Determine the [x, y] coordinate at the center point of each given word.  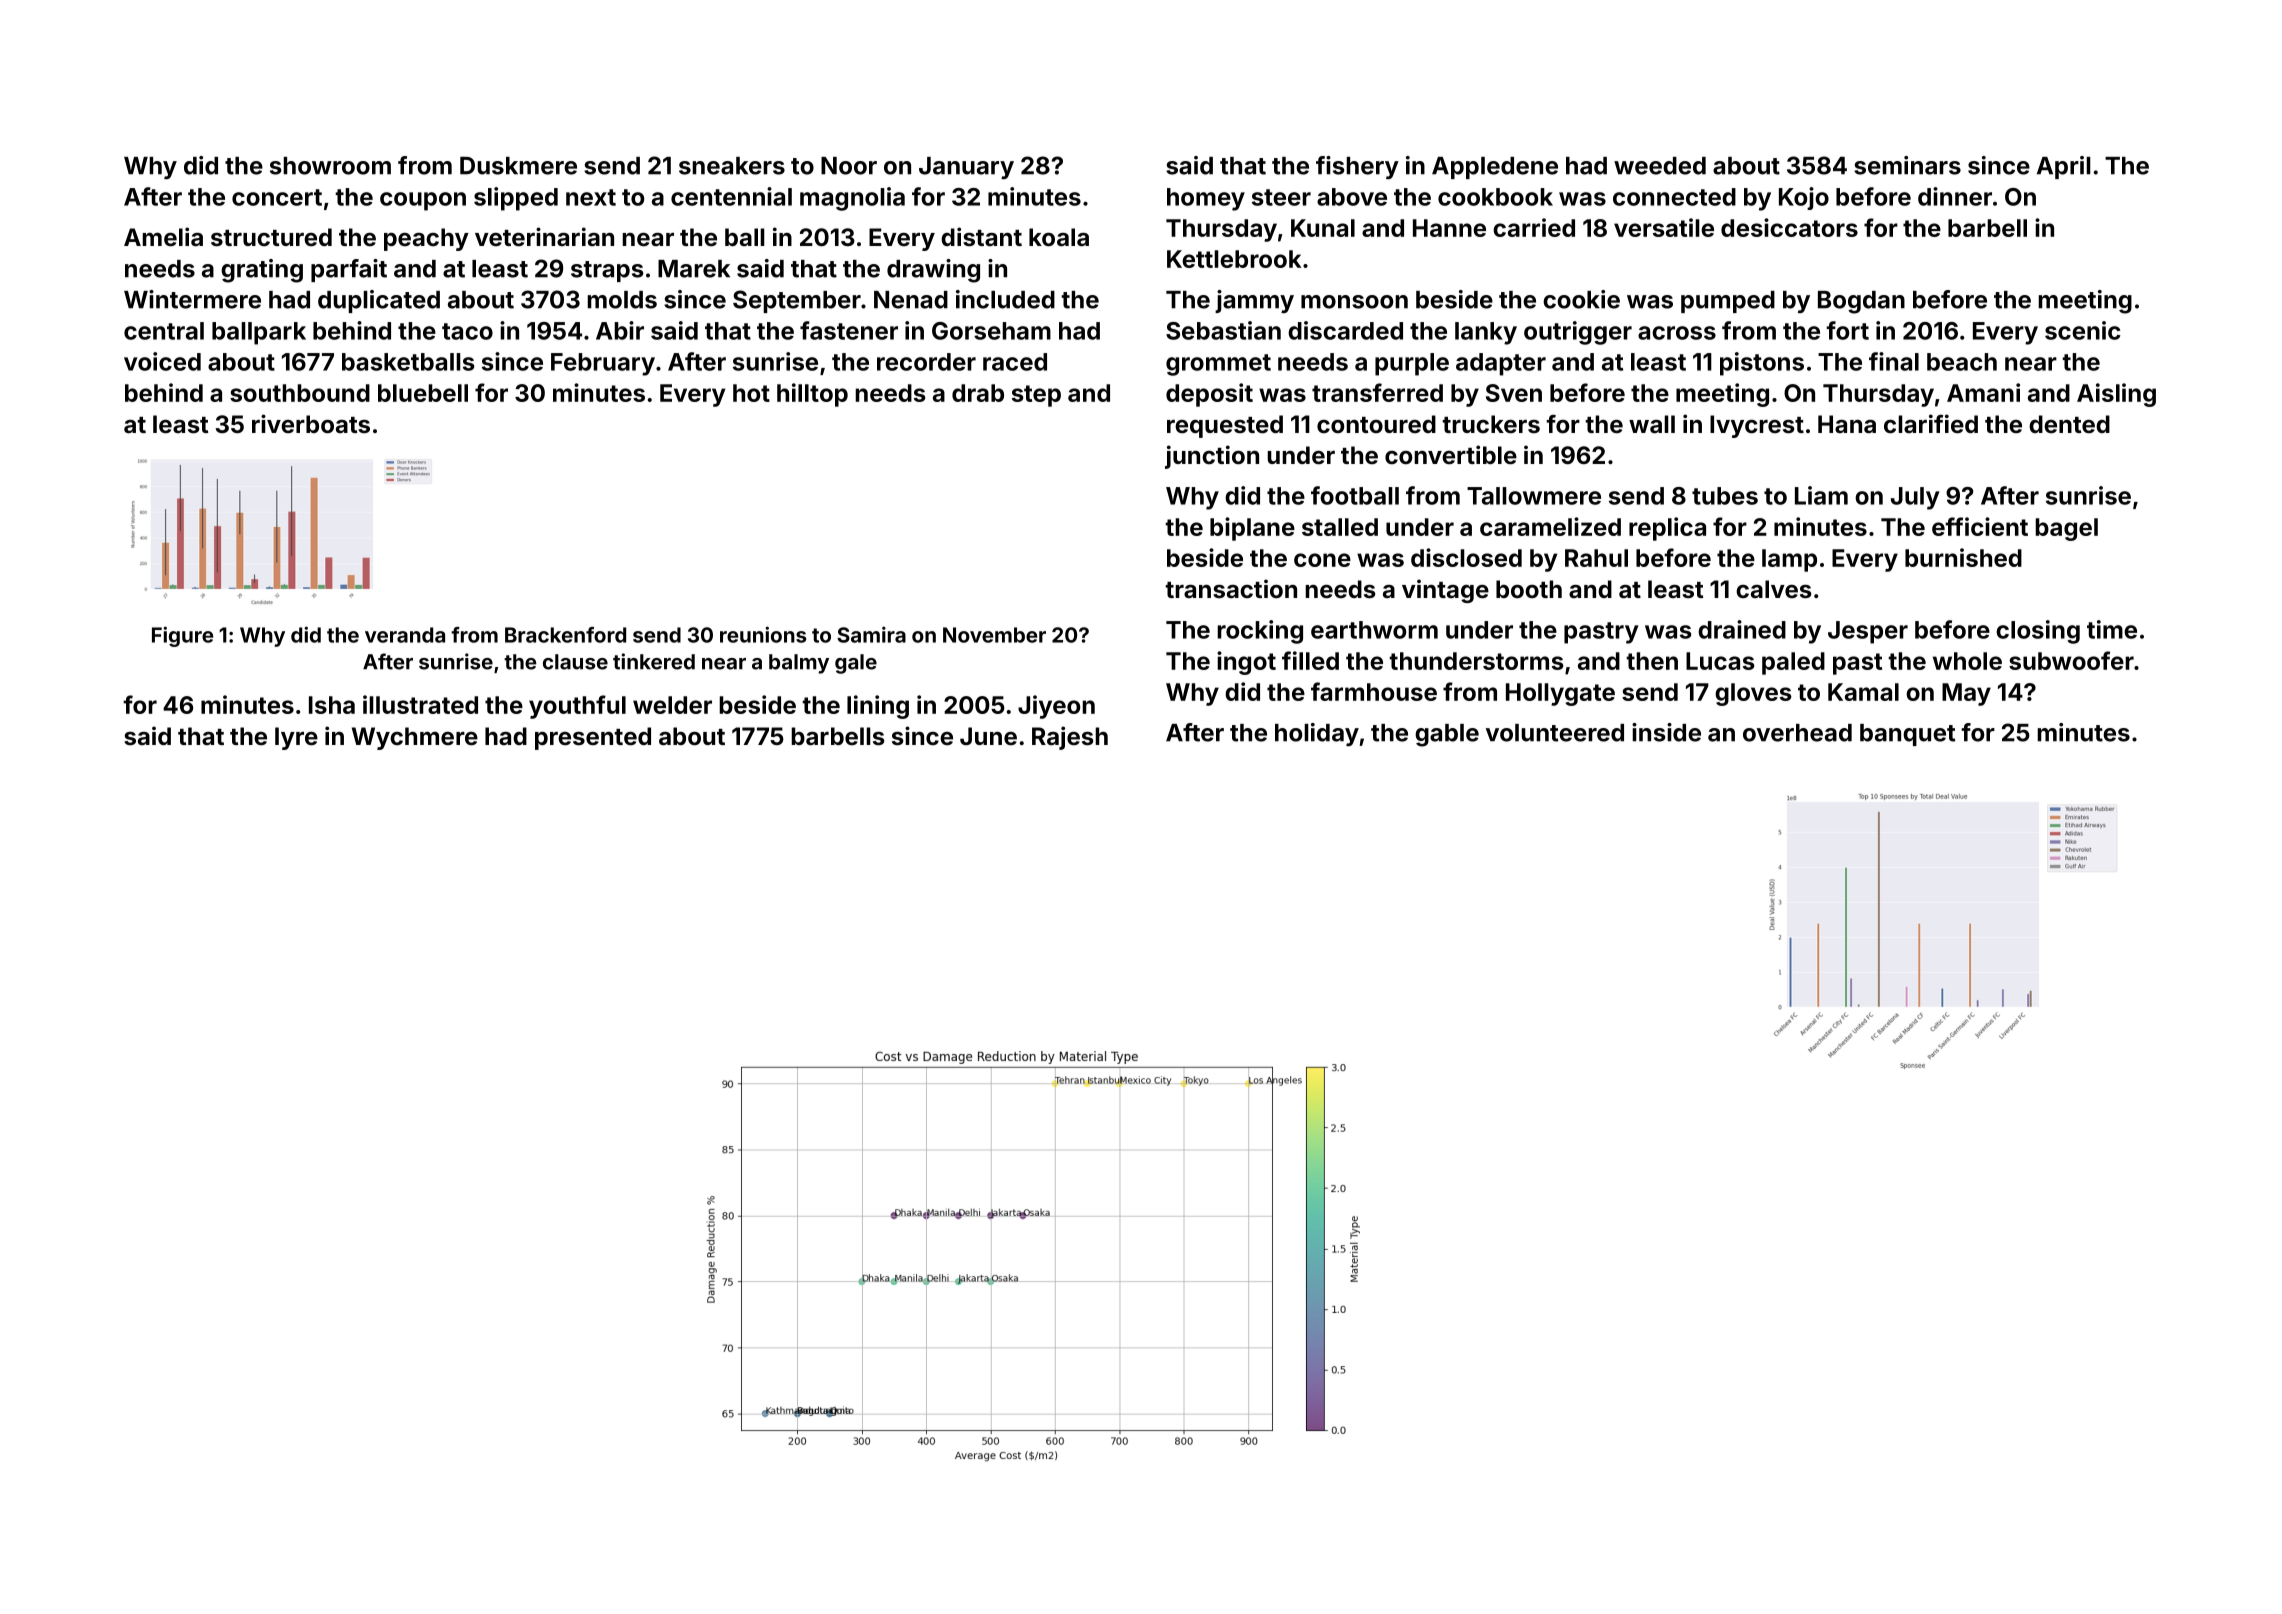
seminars [1907, 165]
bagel [2066, 529]
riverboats [311, 423]
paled [1793, 663]
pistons [1762, 364]
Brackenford [565, 635]
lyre [296, 738]
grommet [1218, 365]
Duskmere [518, 165]
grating [262, 271]
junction [1212, 457]
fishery [1357, 167]
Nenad [911, 300]
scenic [2083, 330]
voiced [162, 361]
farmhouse [1374, 691]
